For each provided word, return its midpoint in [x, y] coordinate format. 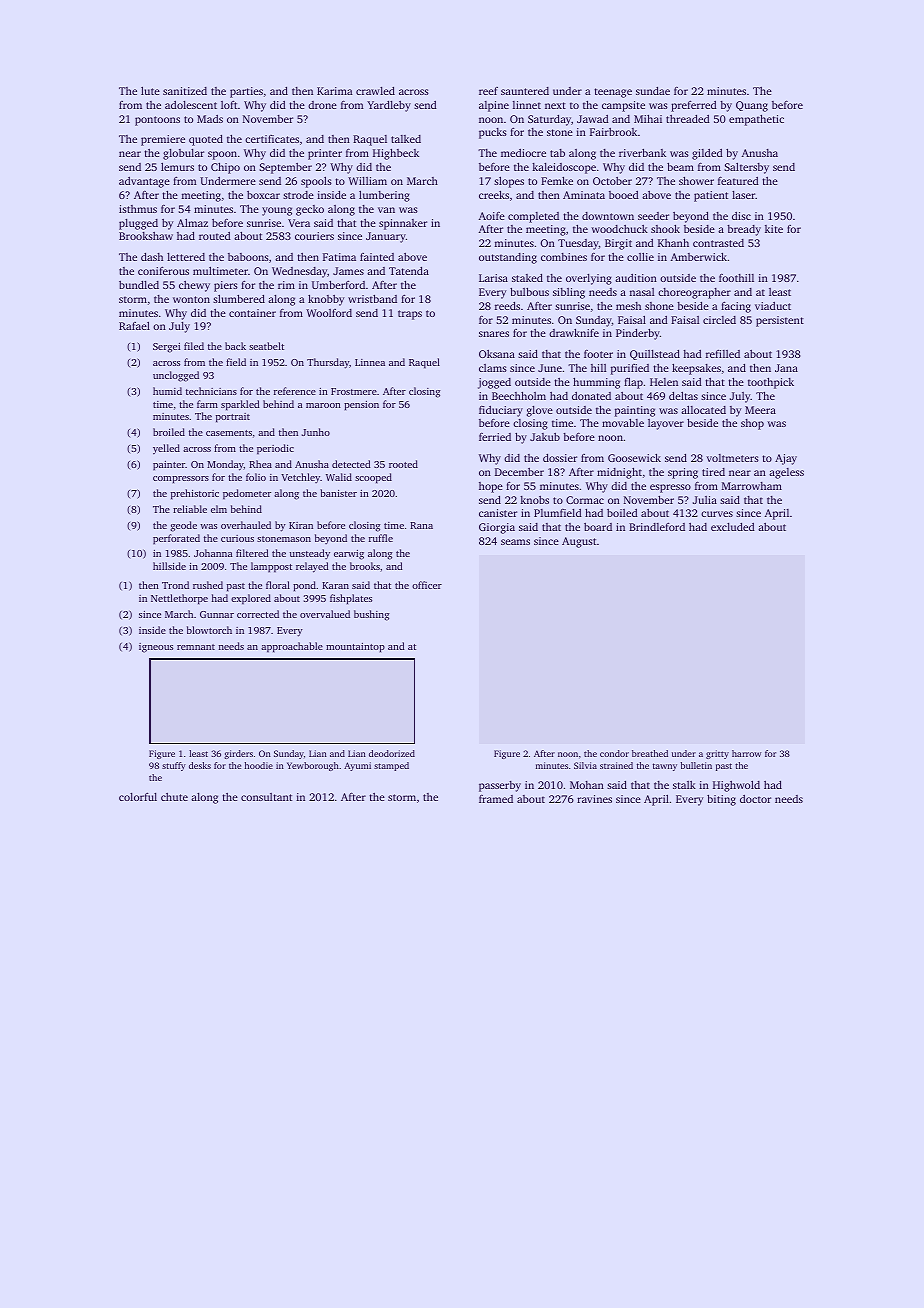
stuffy [174, 766]
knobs [534, 500]
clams [493, 368]
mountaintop [355, 648]
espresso [670, 488]
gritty [717, 754]
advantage [144, 182]
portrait [233, 418]
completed [533, 217]
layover [666, 424]
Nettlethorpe [179, 599]
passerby [500, 786]
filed [194, 346]
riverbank [642, 153]
